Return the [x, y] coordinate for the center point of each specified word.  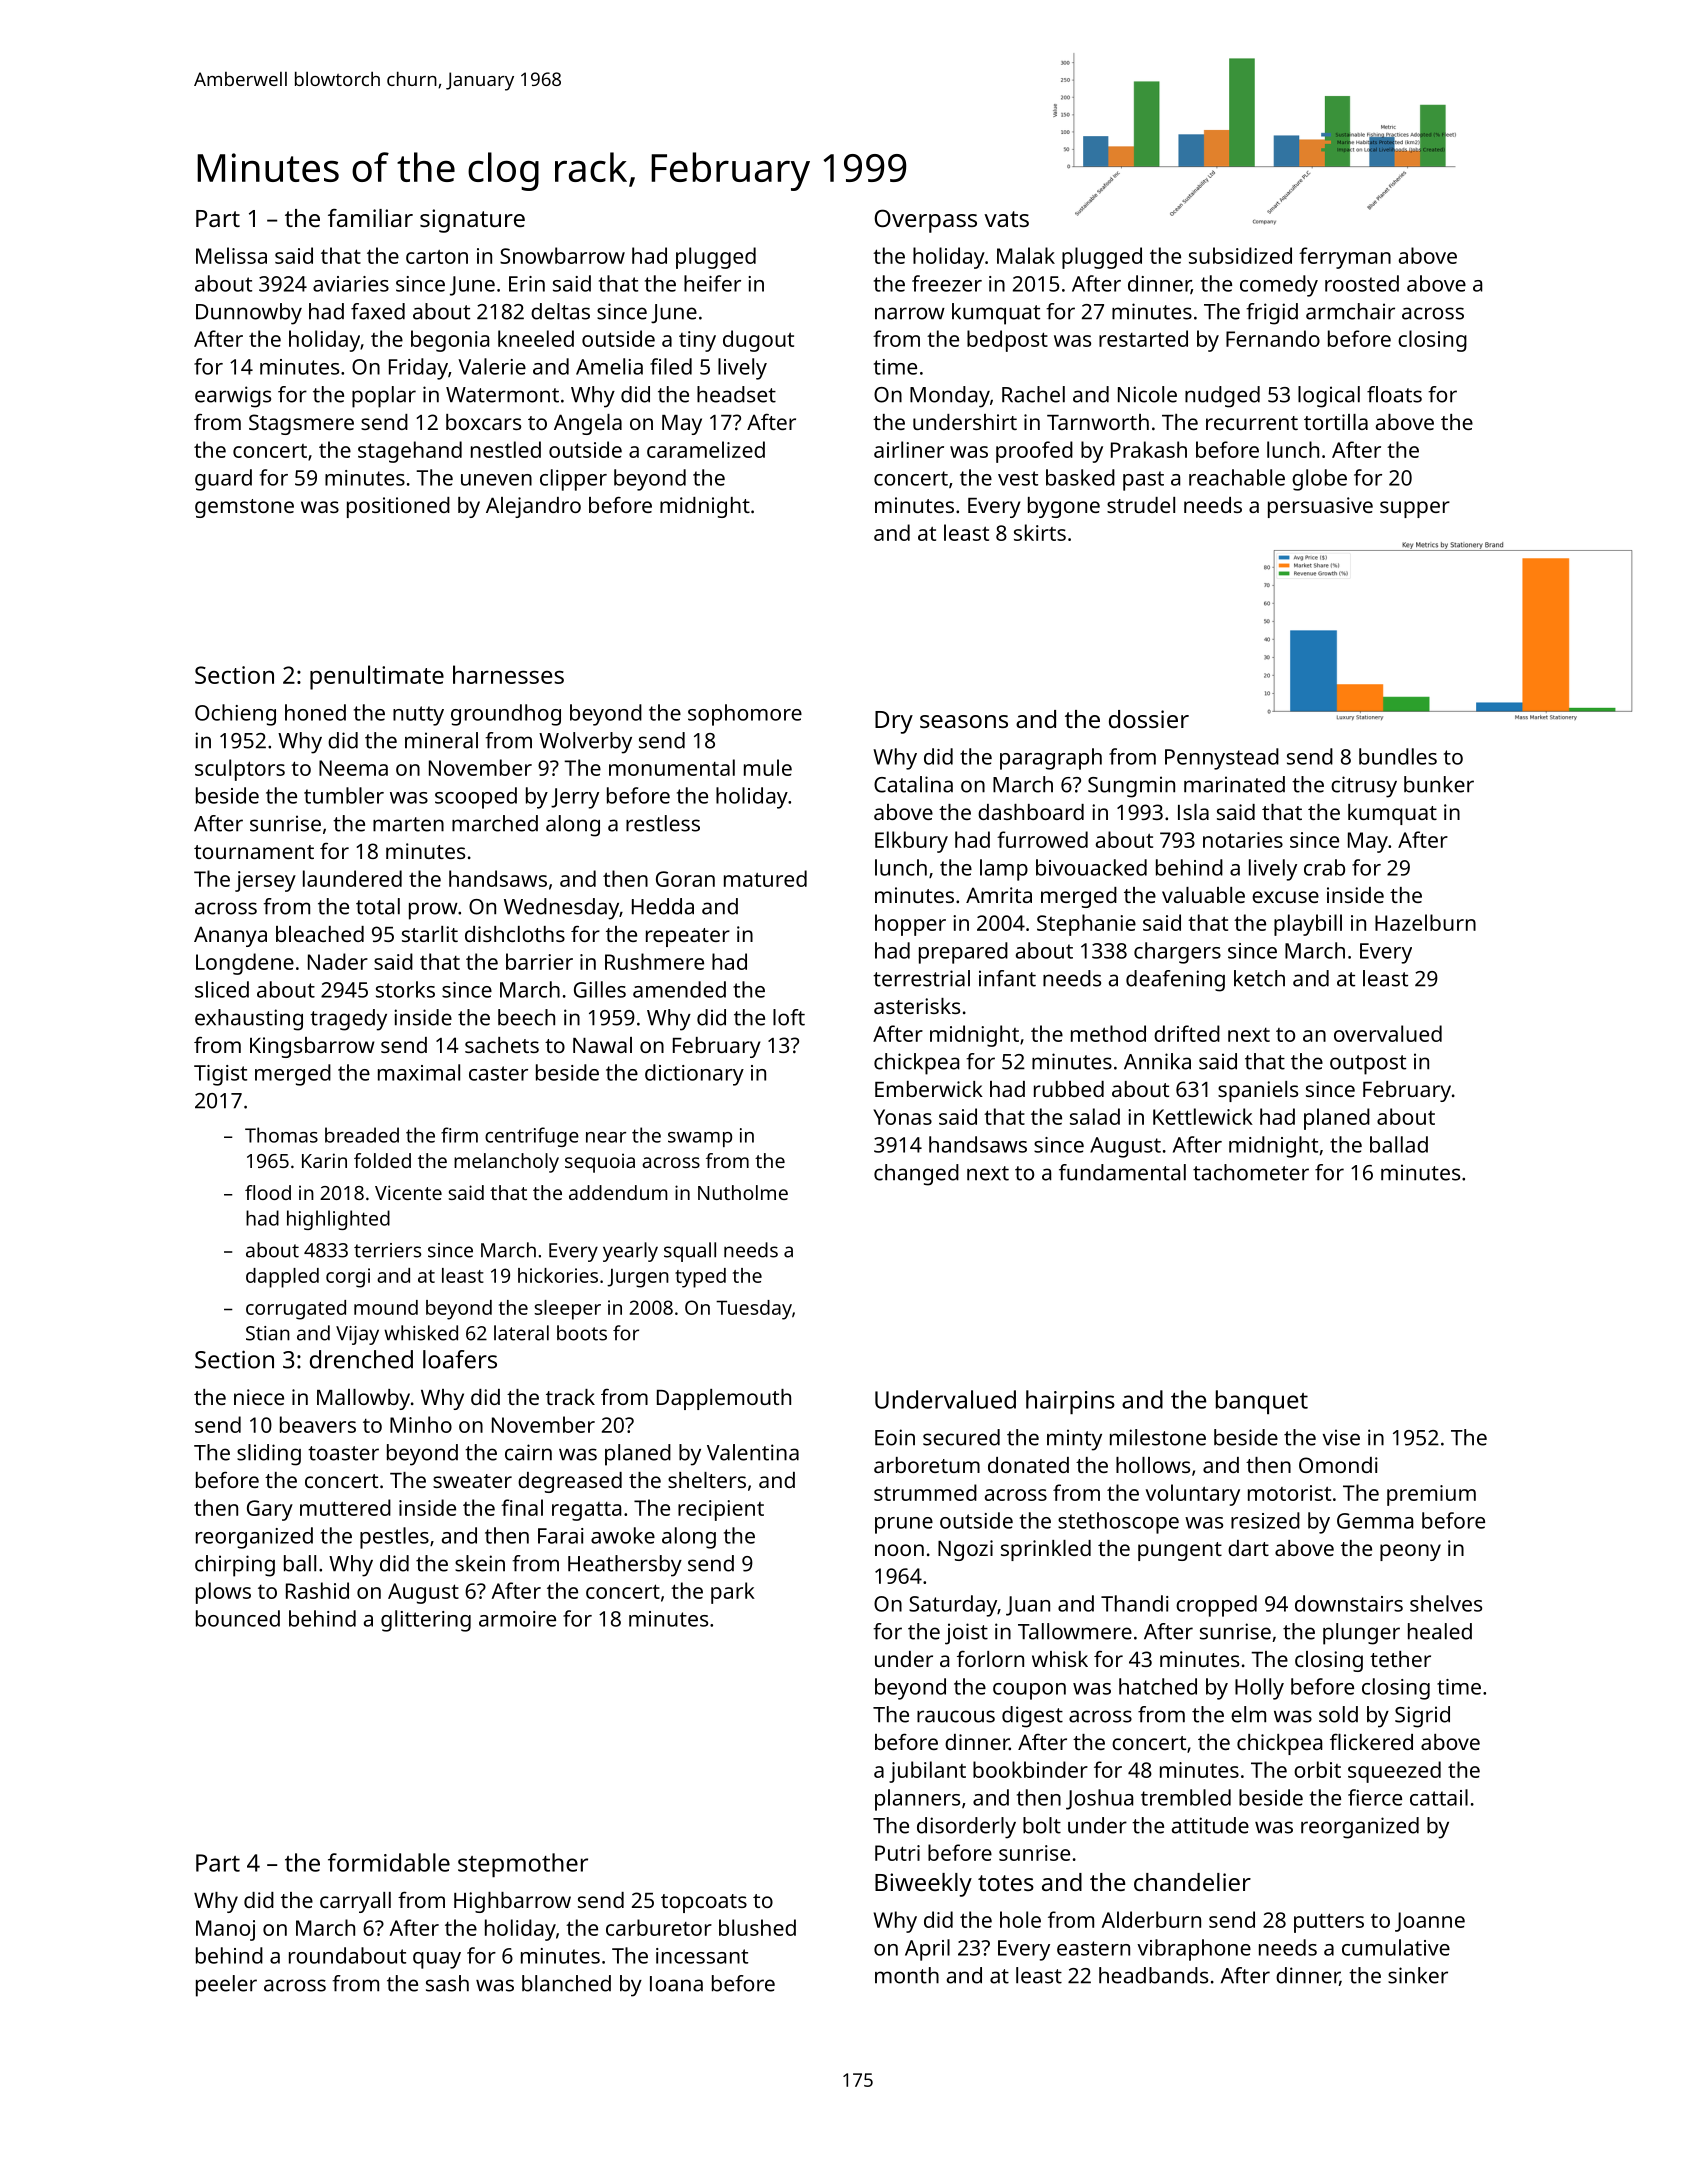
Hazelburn [1425, 922]
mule [768, 767]
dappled [282, 1278]
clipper [573, 480]
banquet [1262, 1402]
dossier [1149, 719]
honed [315, 712]
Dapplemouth [724, 1399]
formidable [389, 1862]
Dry [894, 722]
